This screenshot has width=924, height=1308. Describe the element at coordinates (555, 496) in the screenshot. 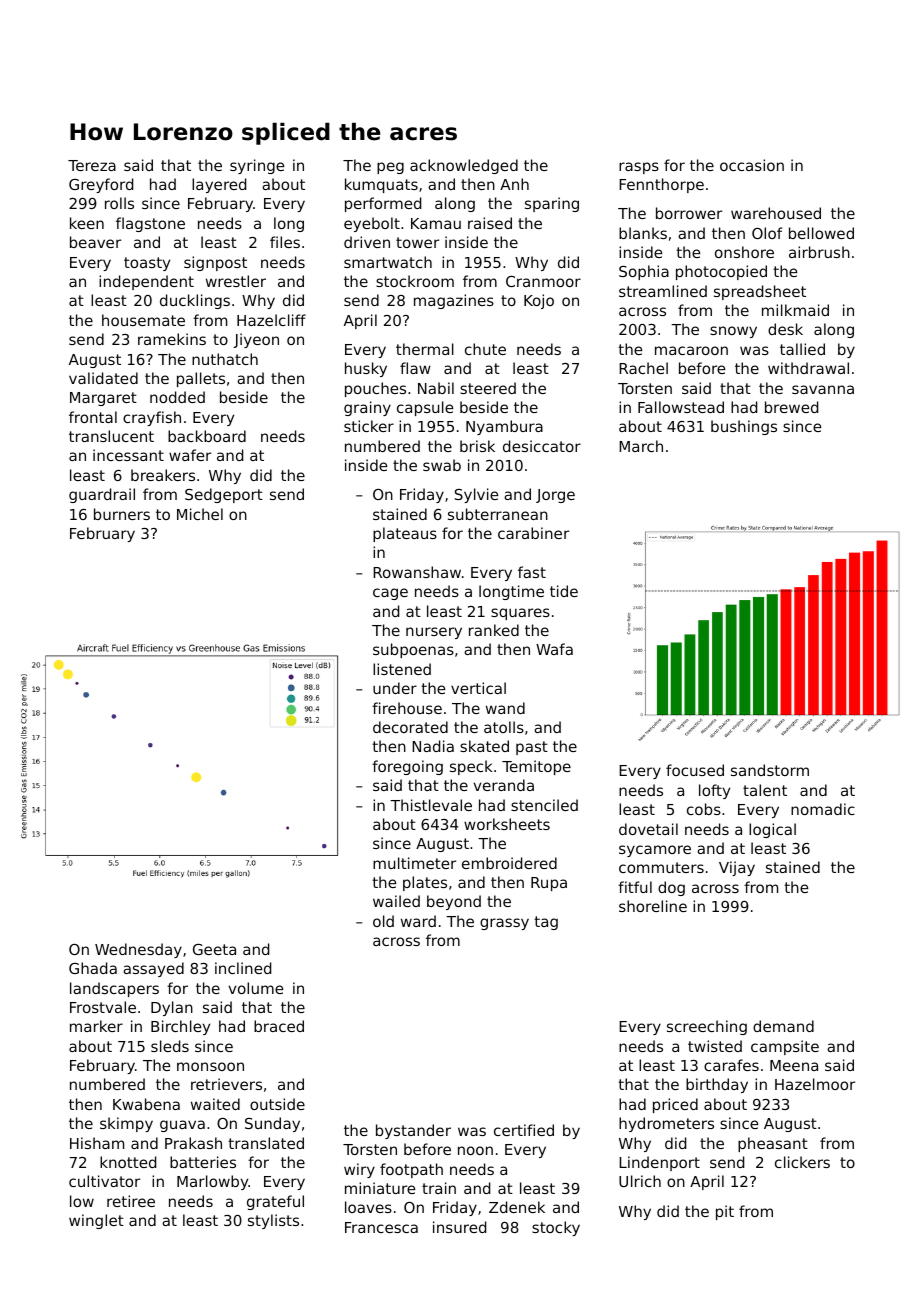

I see `Jorge` at that location.
